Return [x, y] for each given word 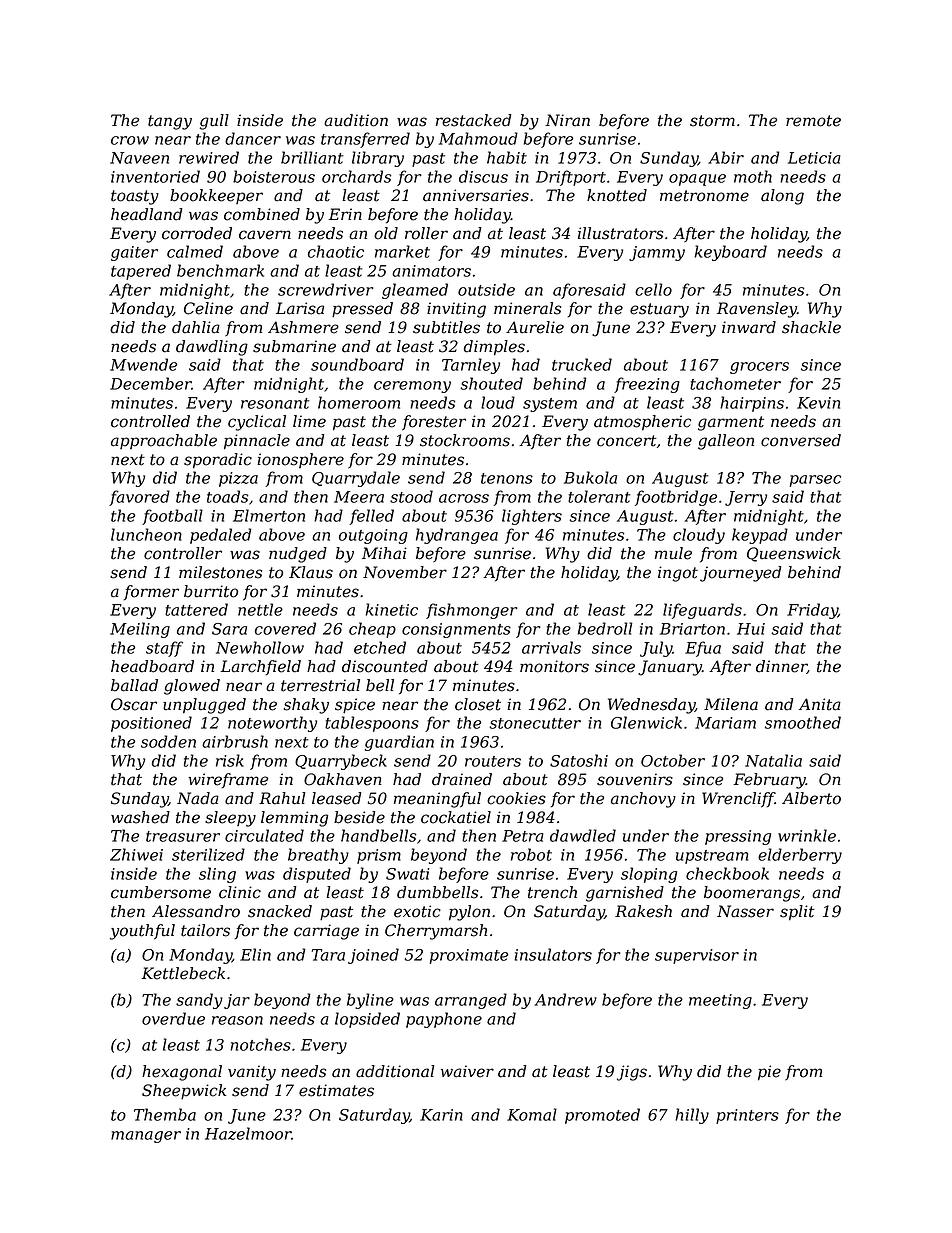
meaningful [437, 800]
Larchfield [260, 667]
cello [653, 289]
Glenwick [646, 722]
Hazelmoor [248, 1133]
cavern [265, 235]
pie [769, 1073]
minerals [527, 308]
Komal [532, 1114]
